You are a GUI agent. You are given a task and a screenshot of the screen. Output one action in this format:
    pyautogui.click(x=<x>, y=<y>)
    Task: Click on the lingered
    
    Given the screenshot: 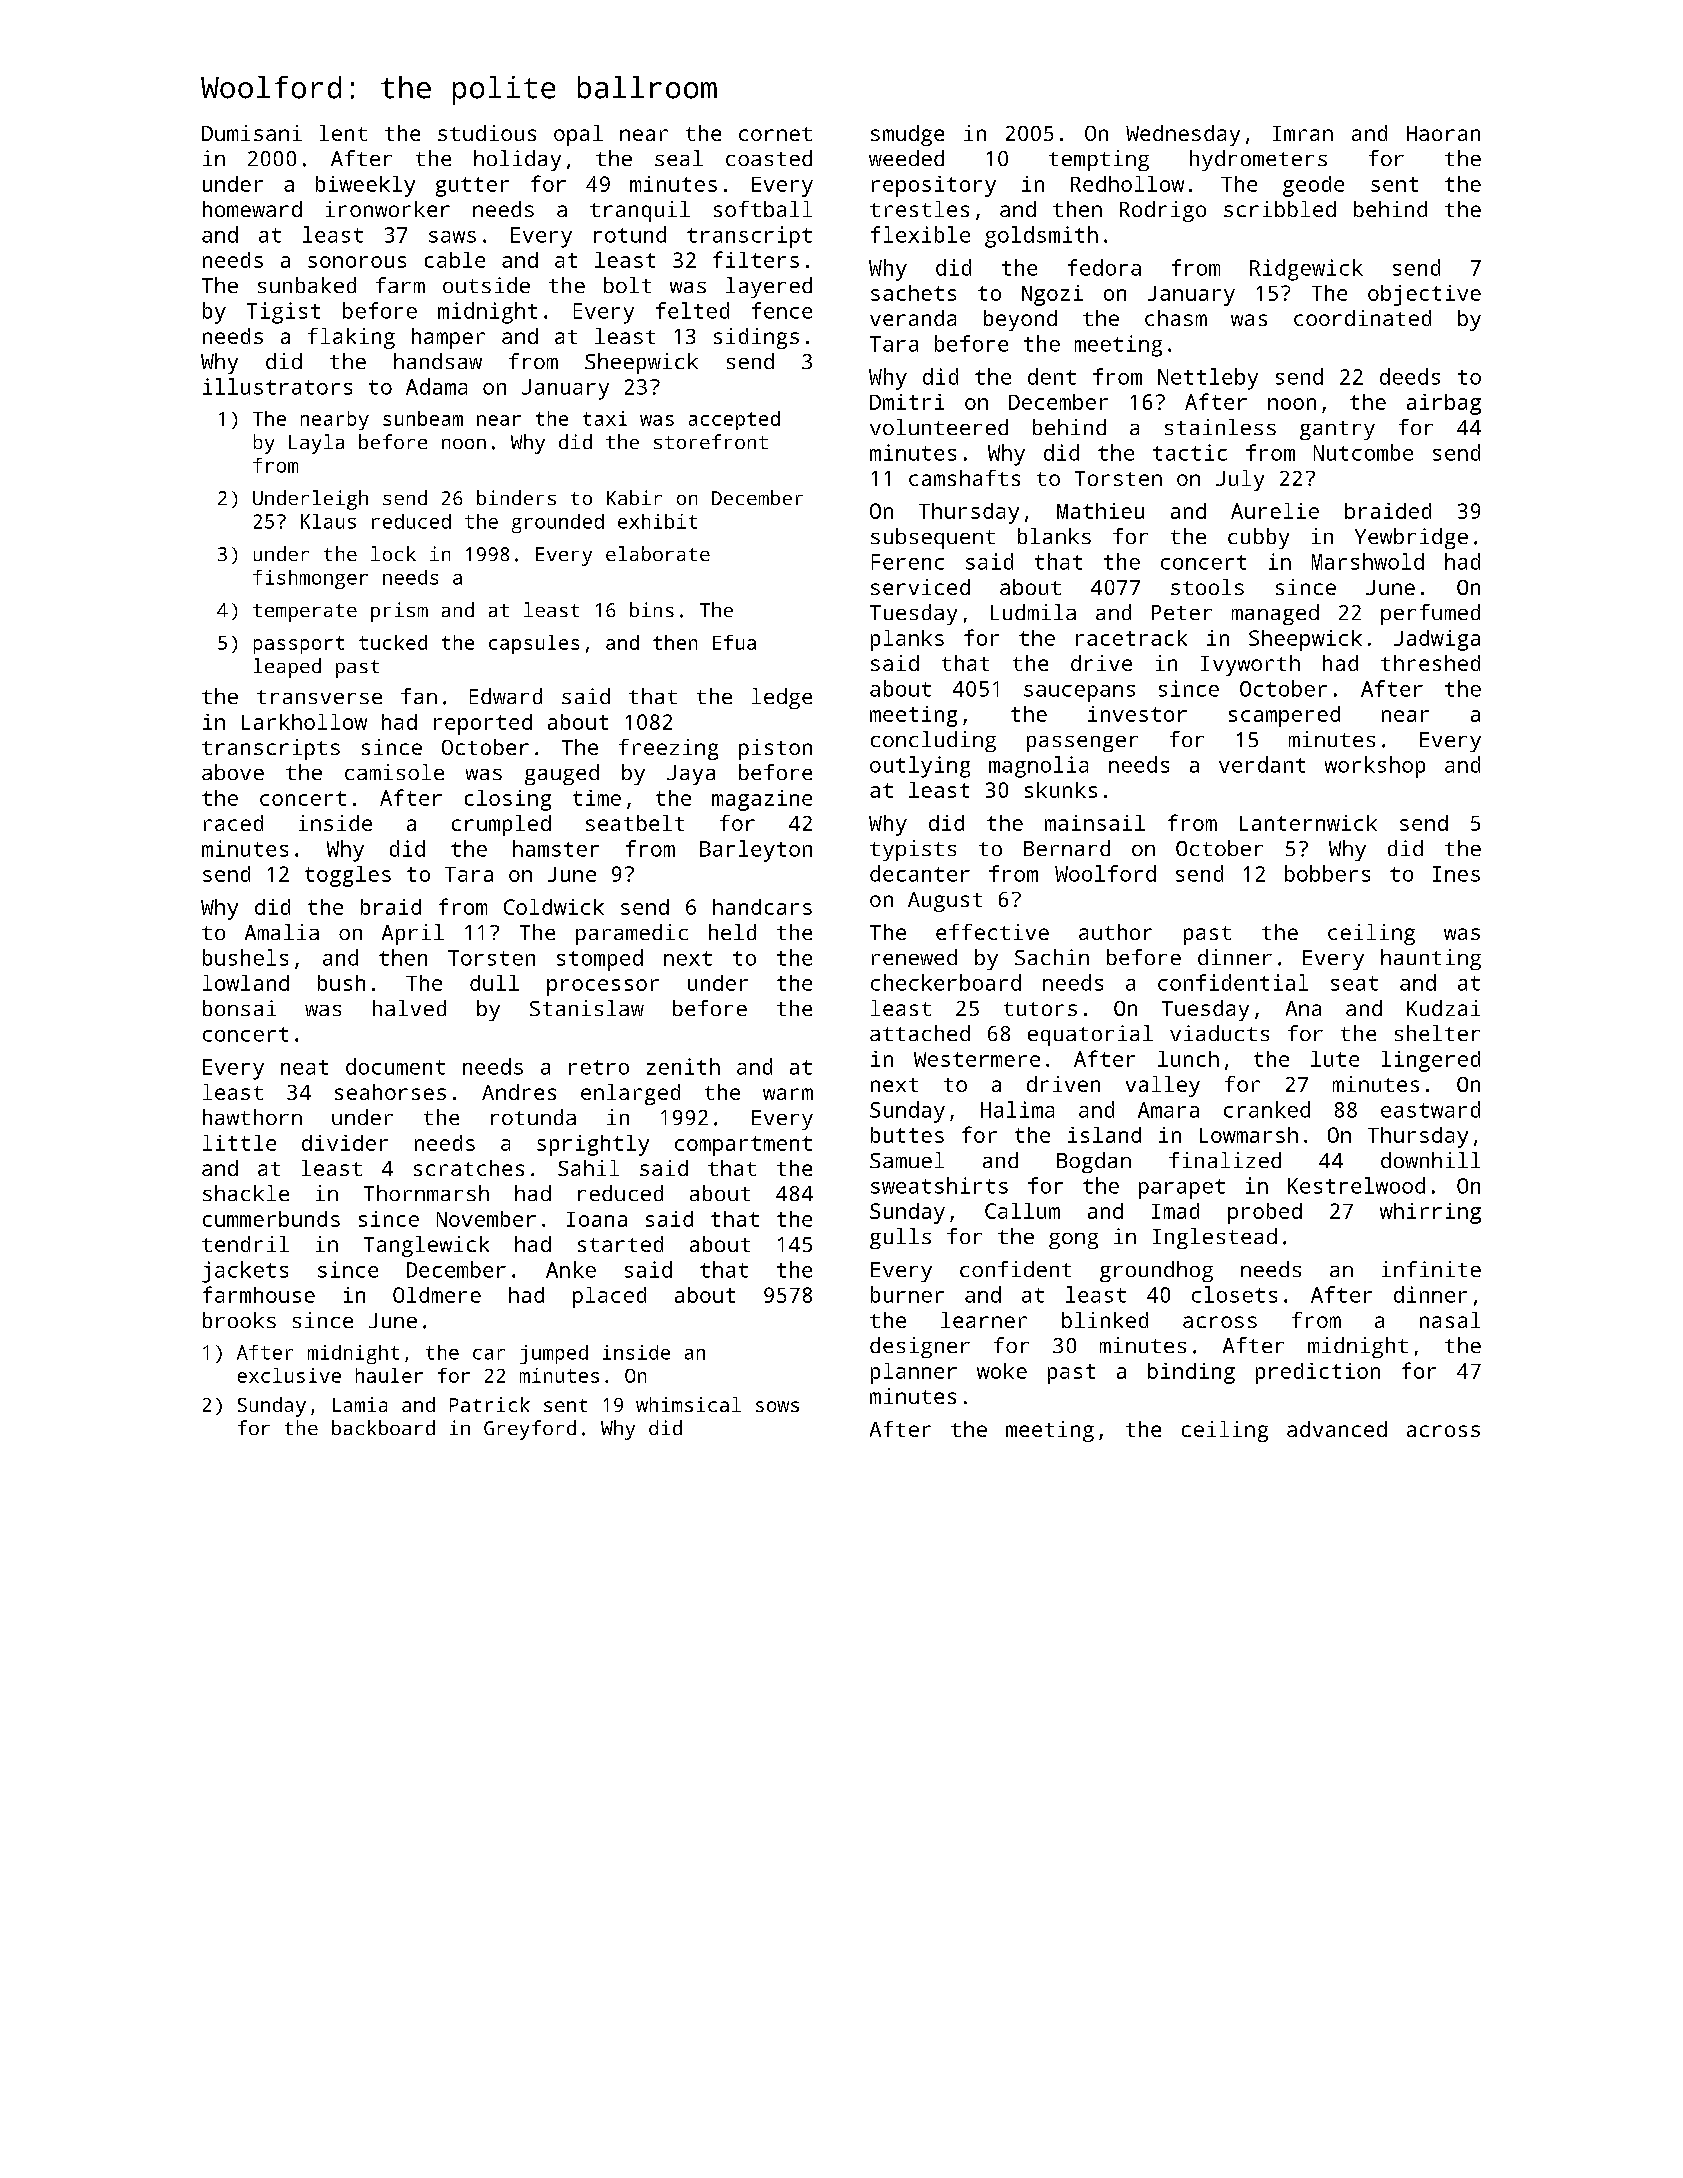 What is the action you would take?
    pyautogui.click(x=1431, y=1061)
